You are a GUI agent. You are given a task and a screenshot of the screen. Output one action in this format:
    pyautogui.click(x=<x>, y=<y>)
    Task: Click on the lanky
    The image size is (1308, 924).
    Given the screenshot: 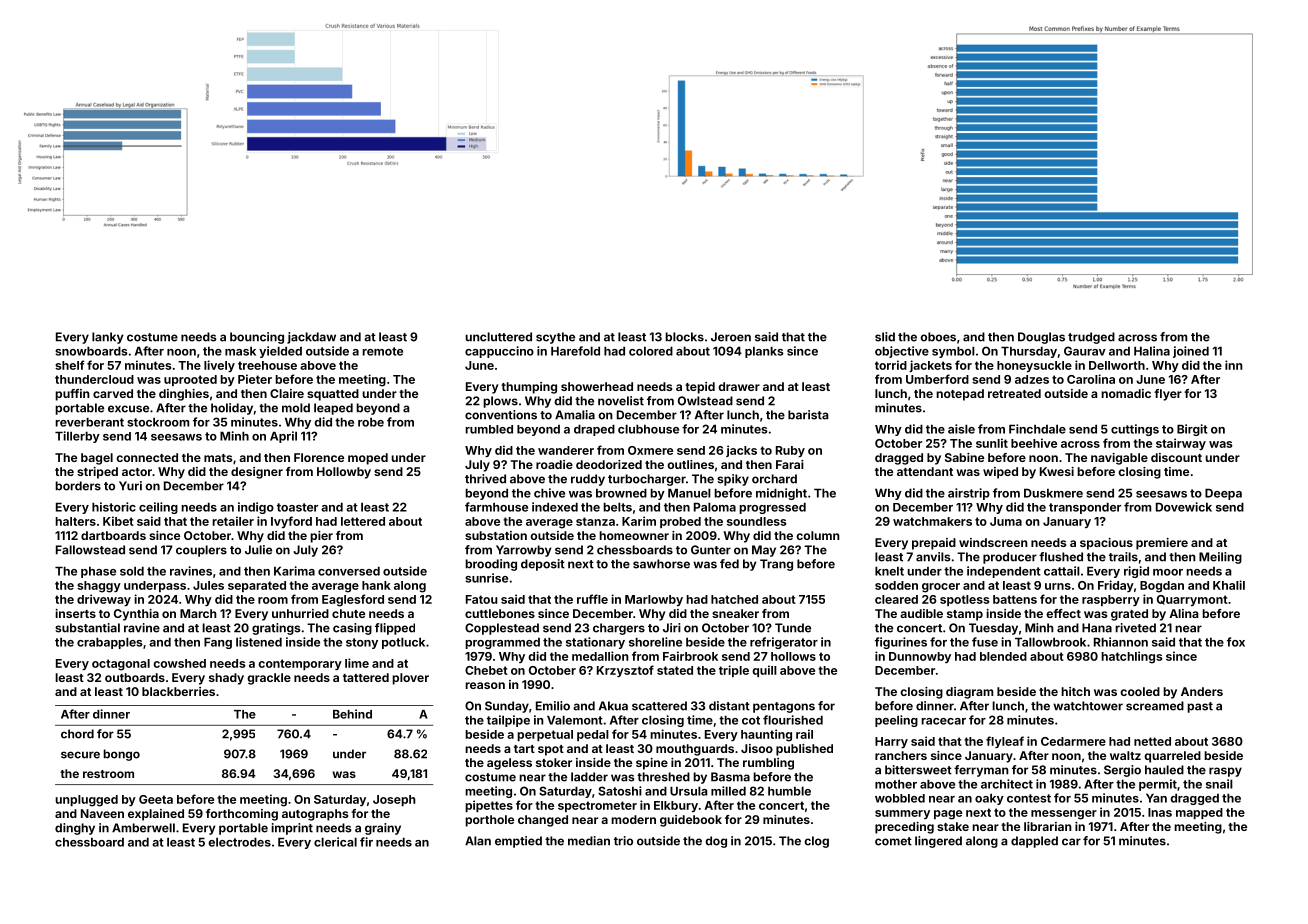 What is the action you would take?
    pyautogui.click(x=108, y=338)
